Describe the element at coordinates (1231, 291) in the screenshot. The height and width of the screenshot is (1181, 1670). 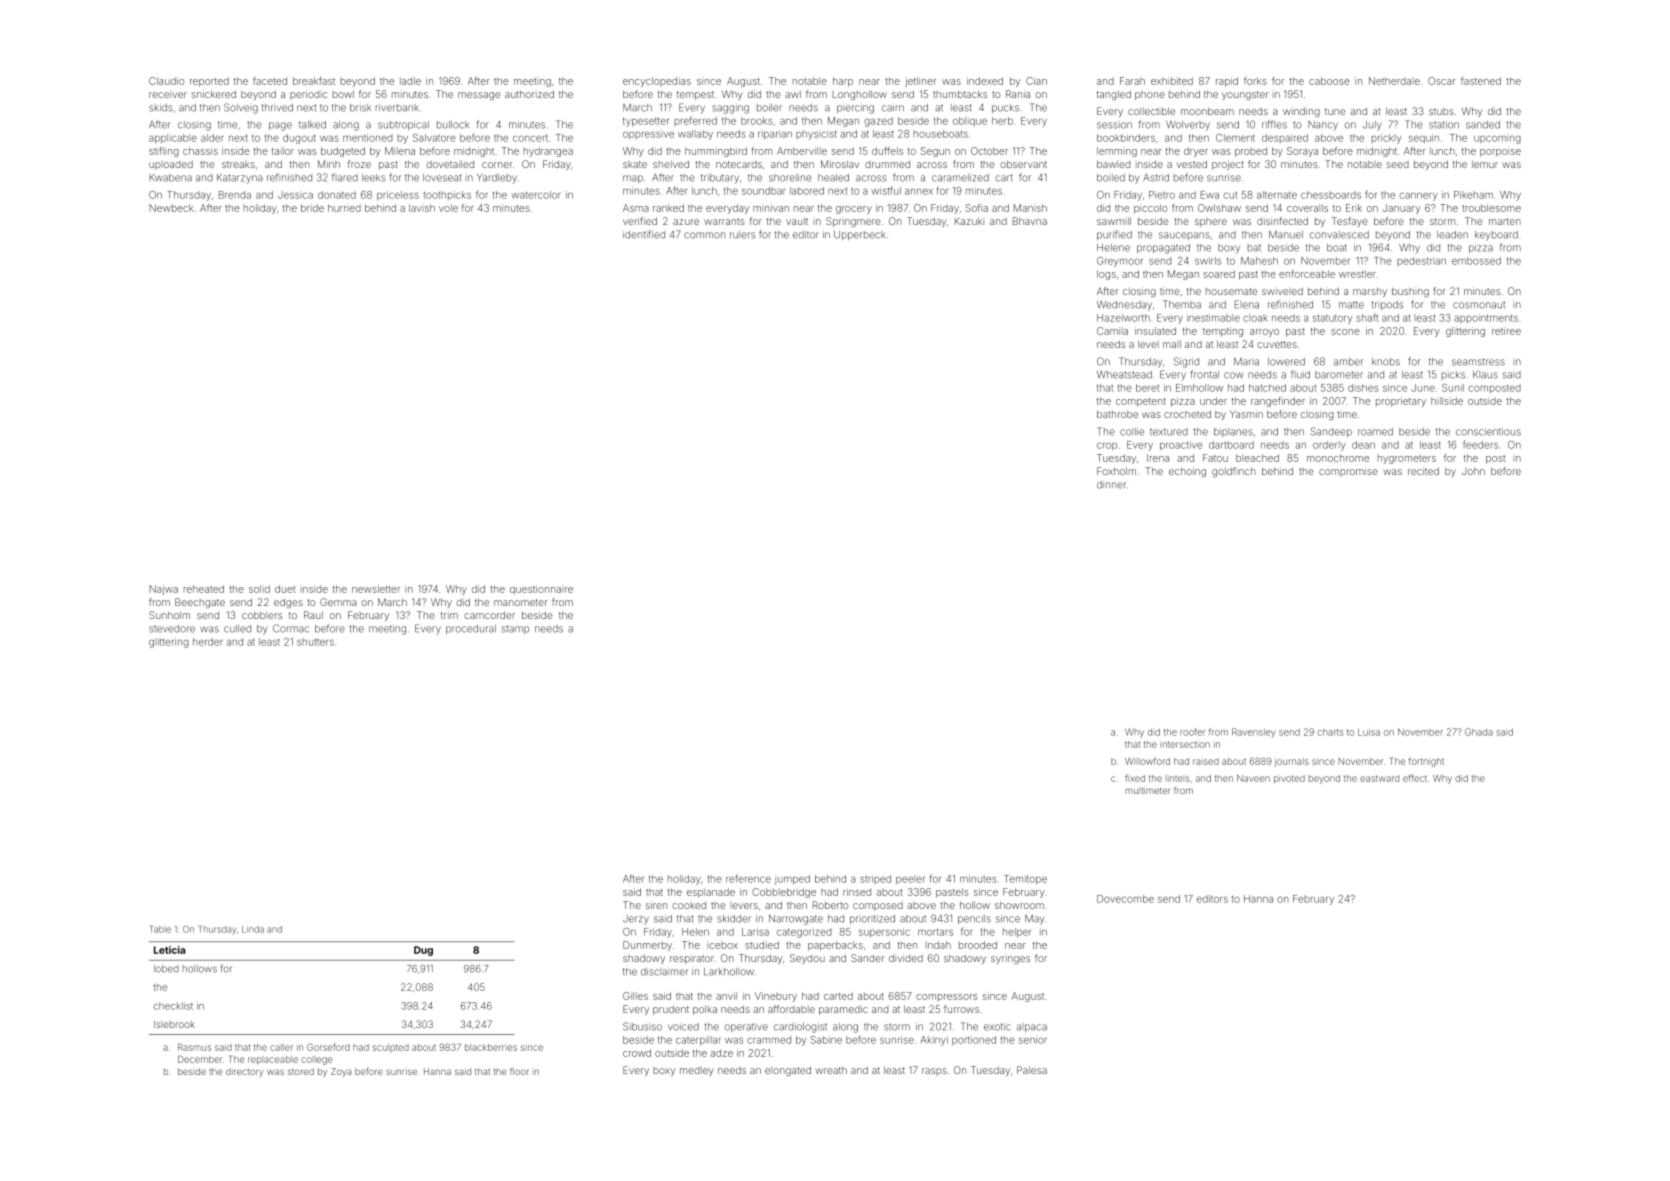
I see `housemate` at that location.
